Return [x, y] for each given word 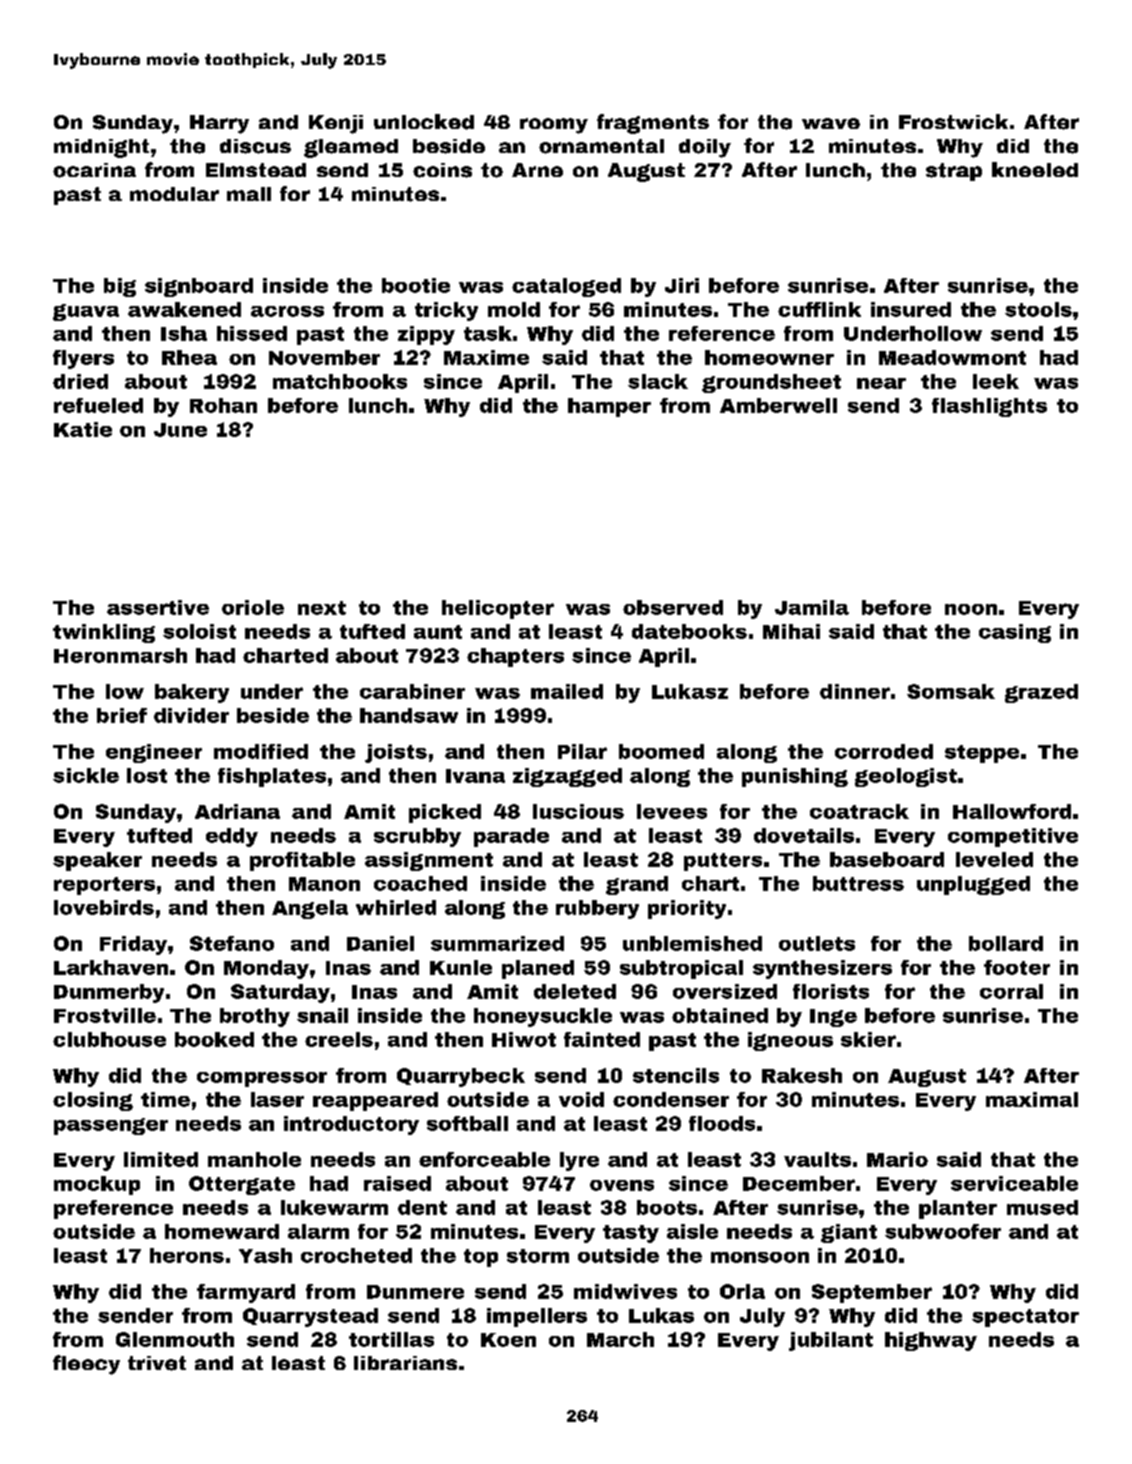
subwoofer [943, 1231]
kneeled [1035, 169]
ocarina [94, 170]
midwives [625, 1291]
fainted [602, 1039]
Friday [133, 945]
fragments [653, 124]
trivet [157, 1363]
